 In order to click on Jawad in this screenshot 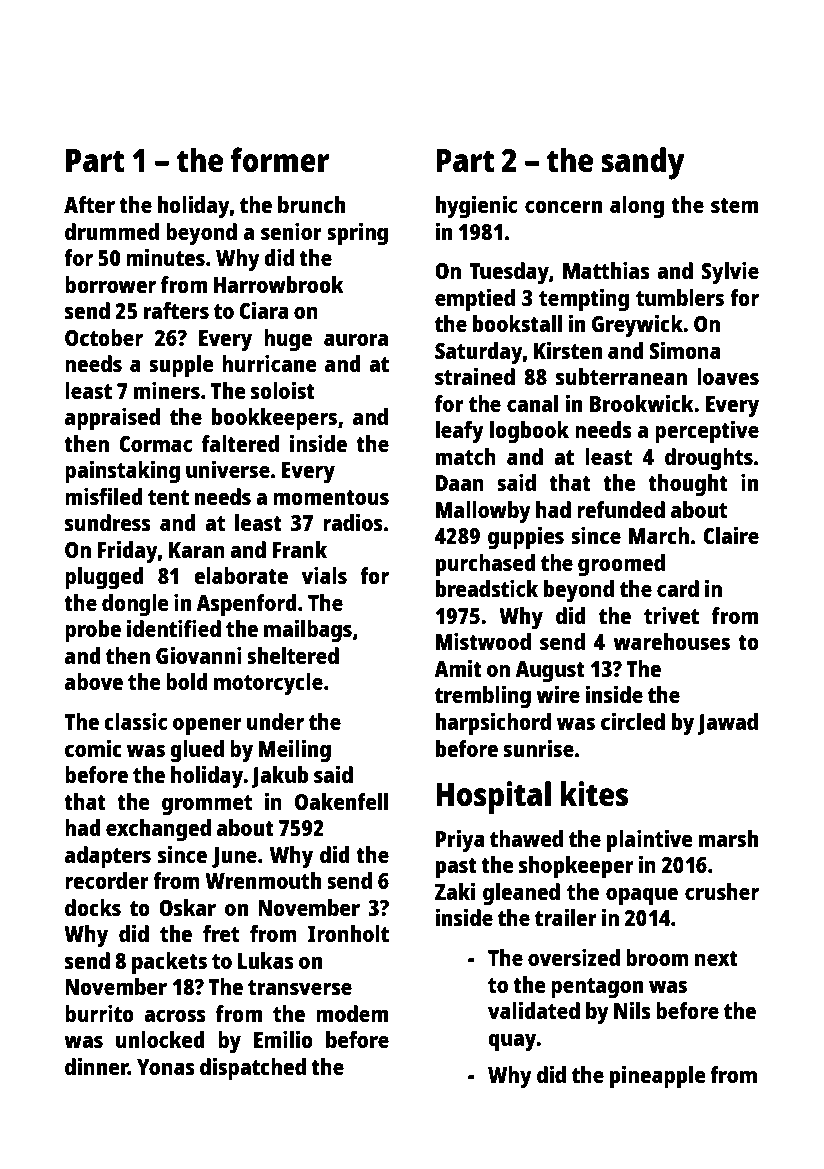, I will do `click(727, 724)`.
